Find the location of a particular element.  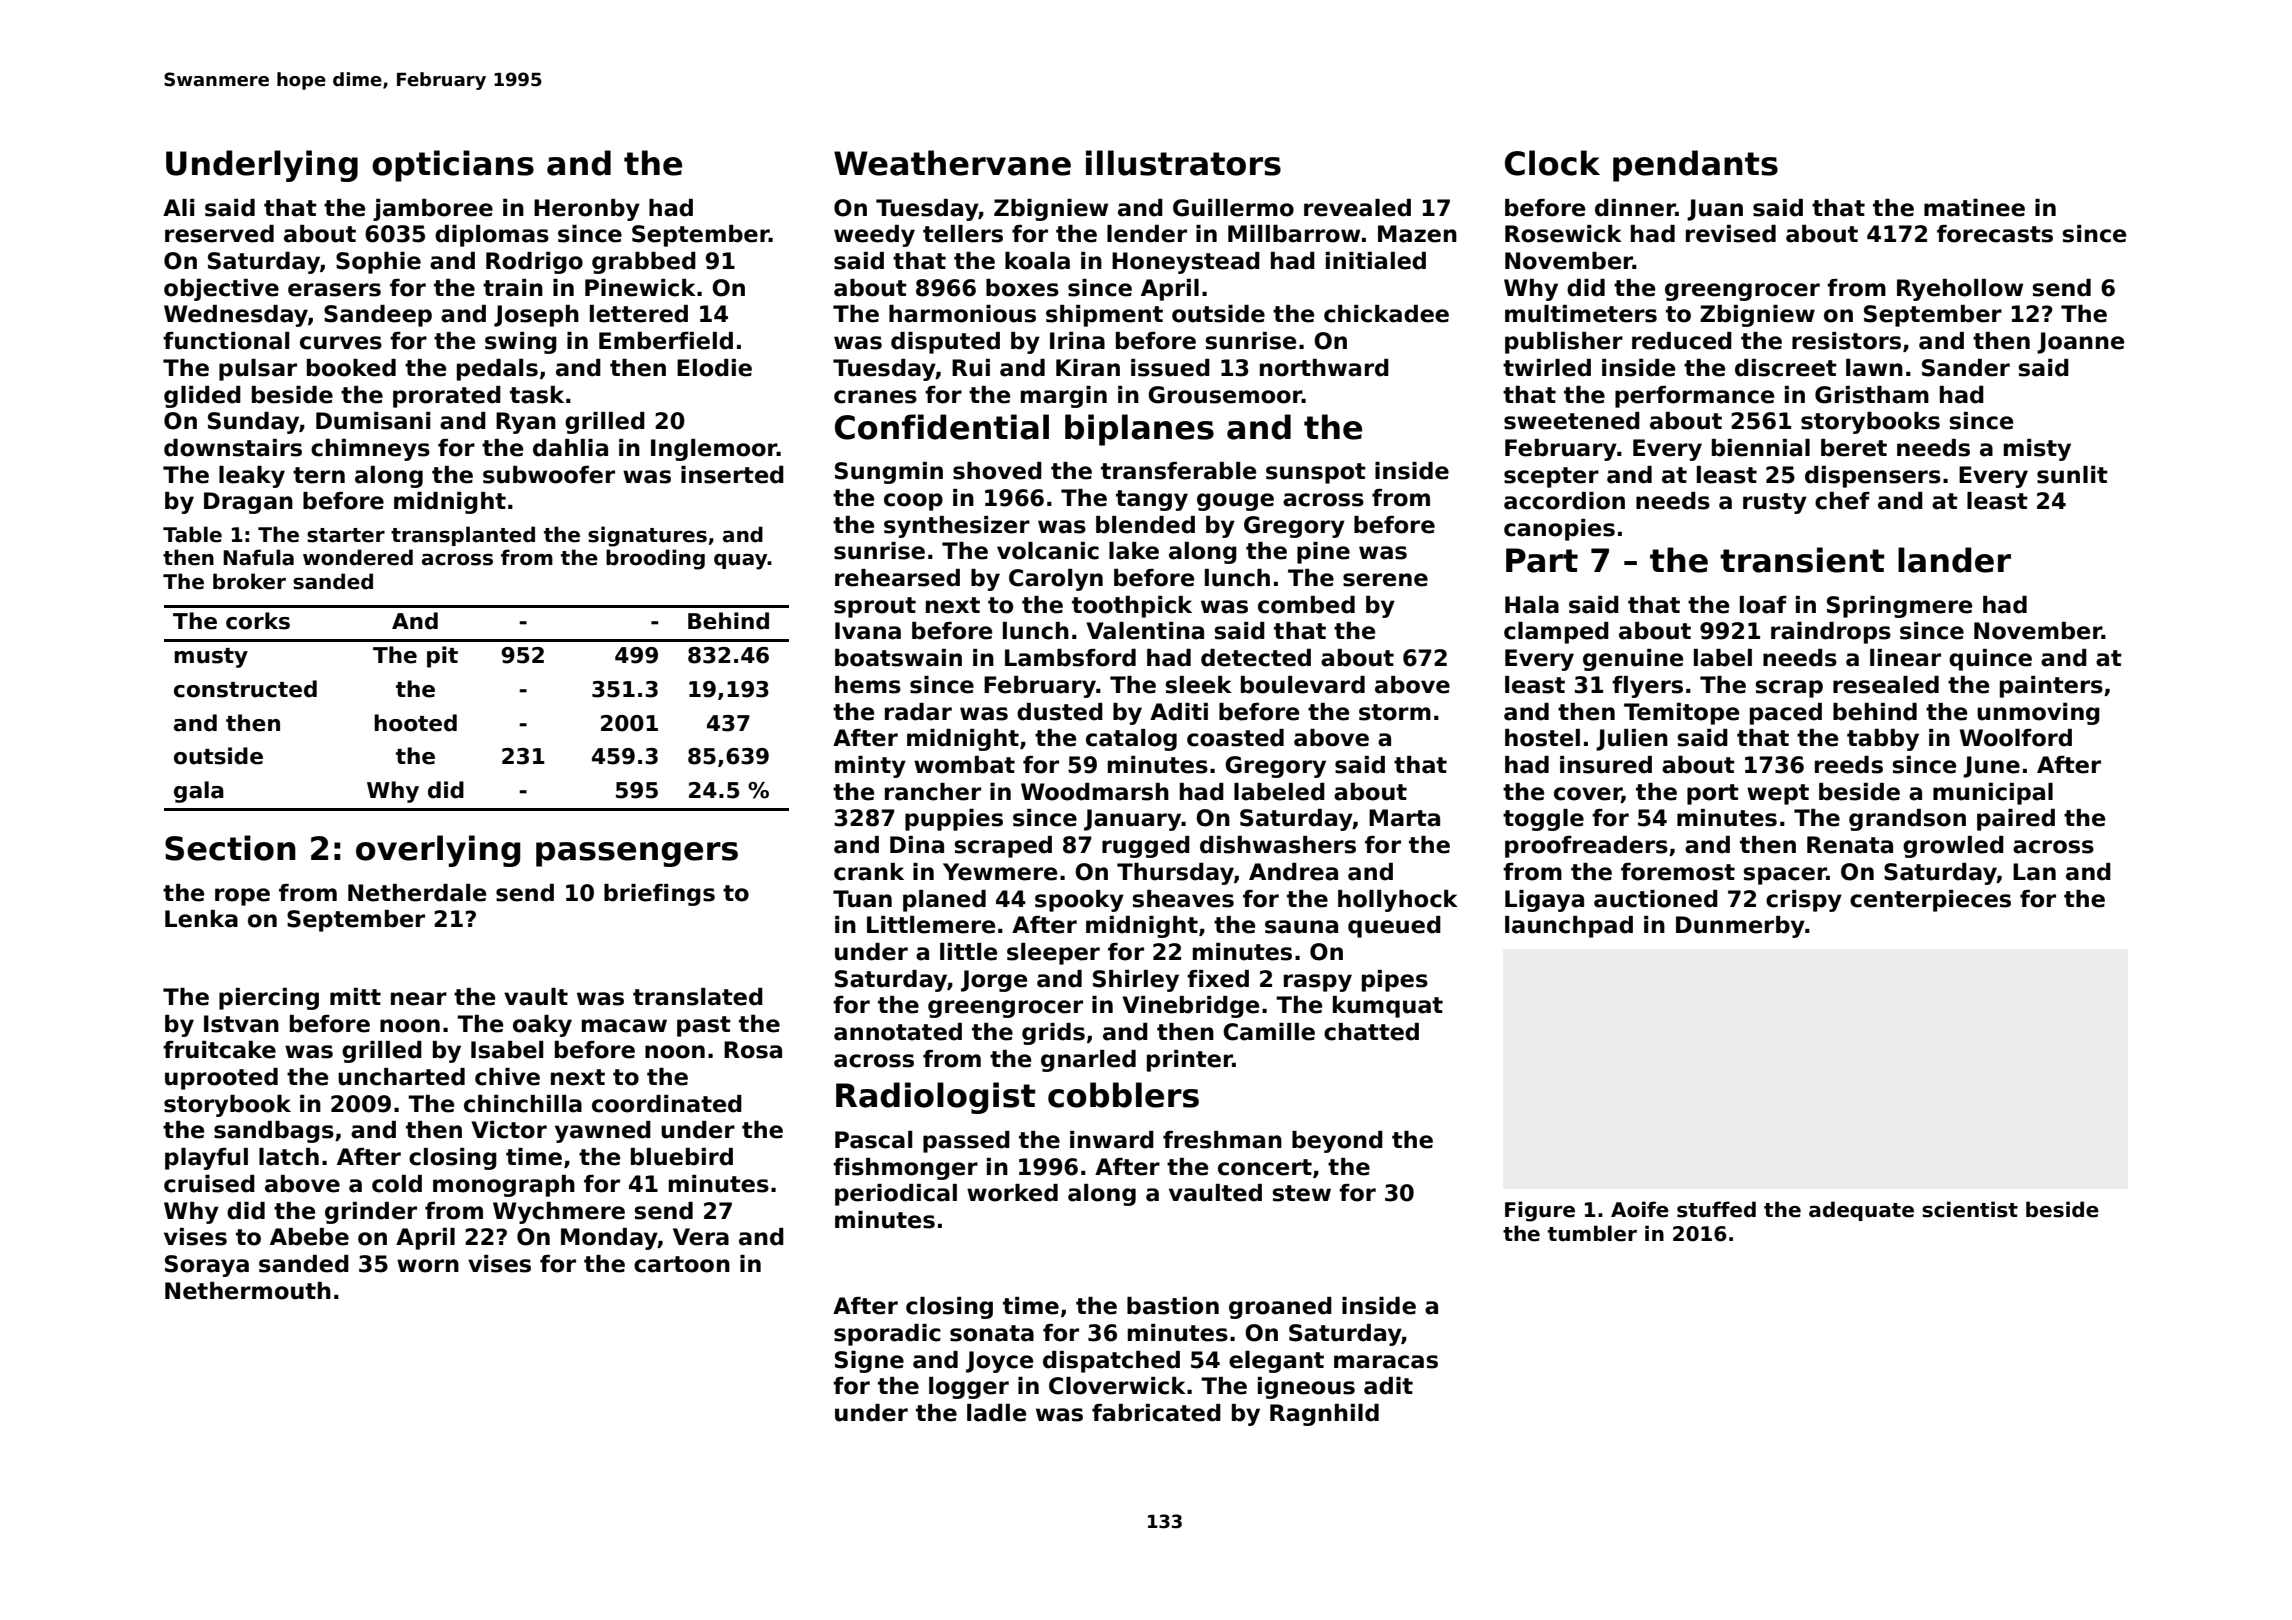

hollyhock is located at coordinates (1398, 901).
